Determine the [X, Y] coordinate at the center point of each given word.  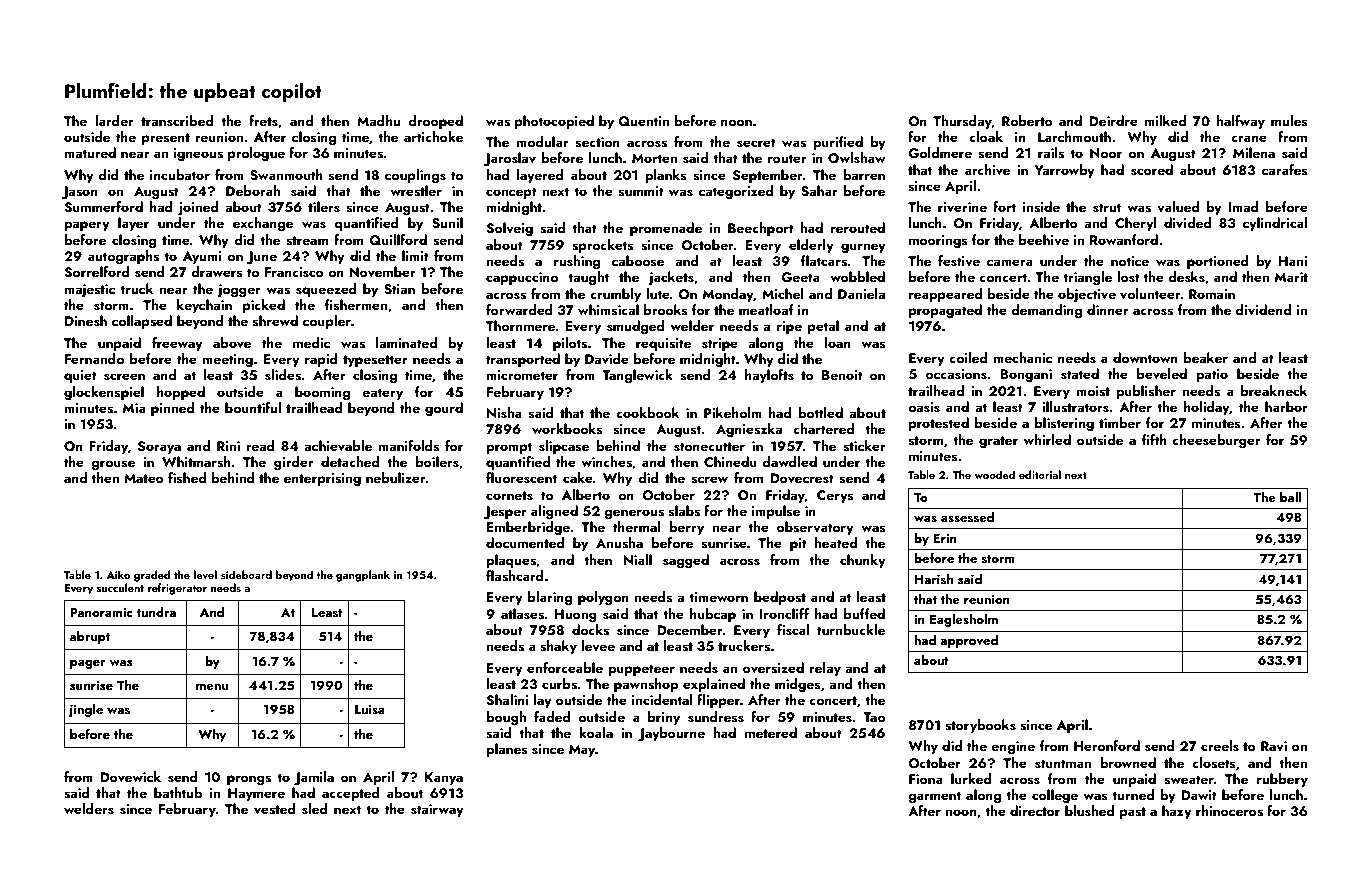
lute [658, 293]
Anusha [619, 543]
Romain [1212, 294]
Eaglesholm [964, 620]
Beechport [761, 229]
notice [1130, 261]
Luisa [370, 709]
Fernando [94, 358]
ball [1290, 497]
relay [825, 669]
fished [187, 477]
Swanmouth [286, 175]
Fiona [926, 779]
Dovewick [130, 776]
